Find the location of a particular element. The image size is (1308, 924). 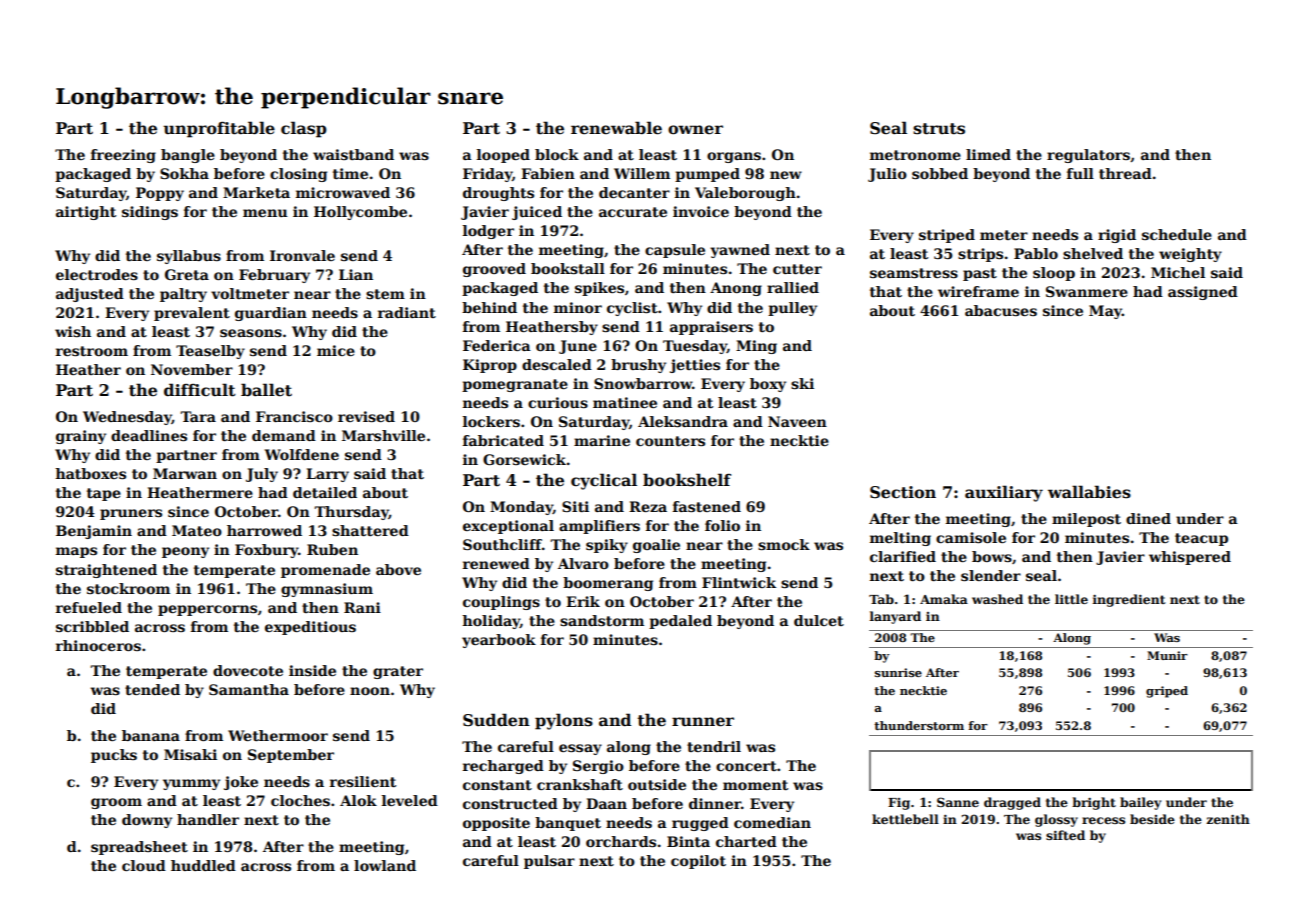

cloud is located at coordinates (144, 865).
